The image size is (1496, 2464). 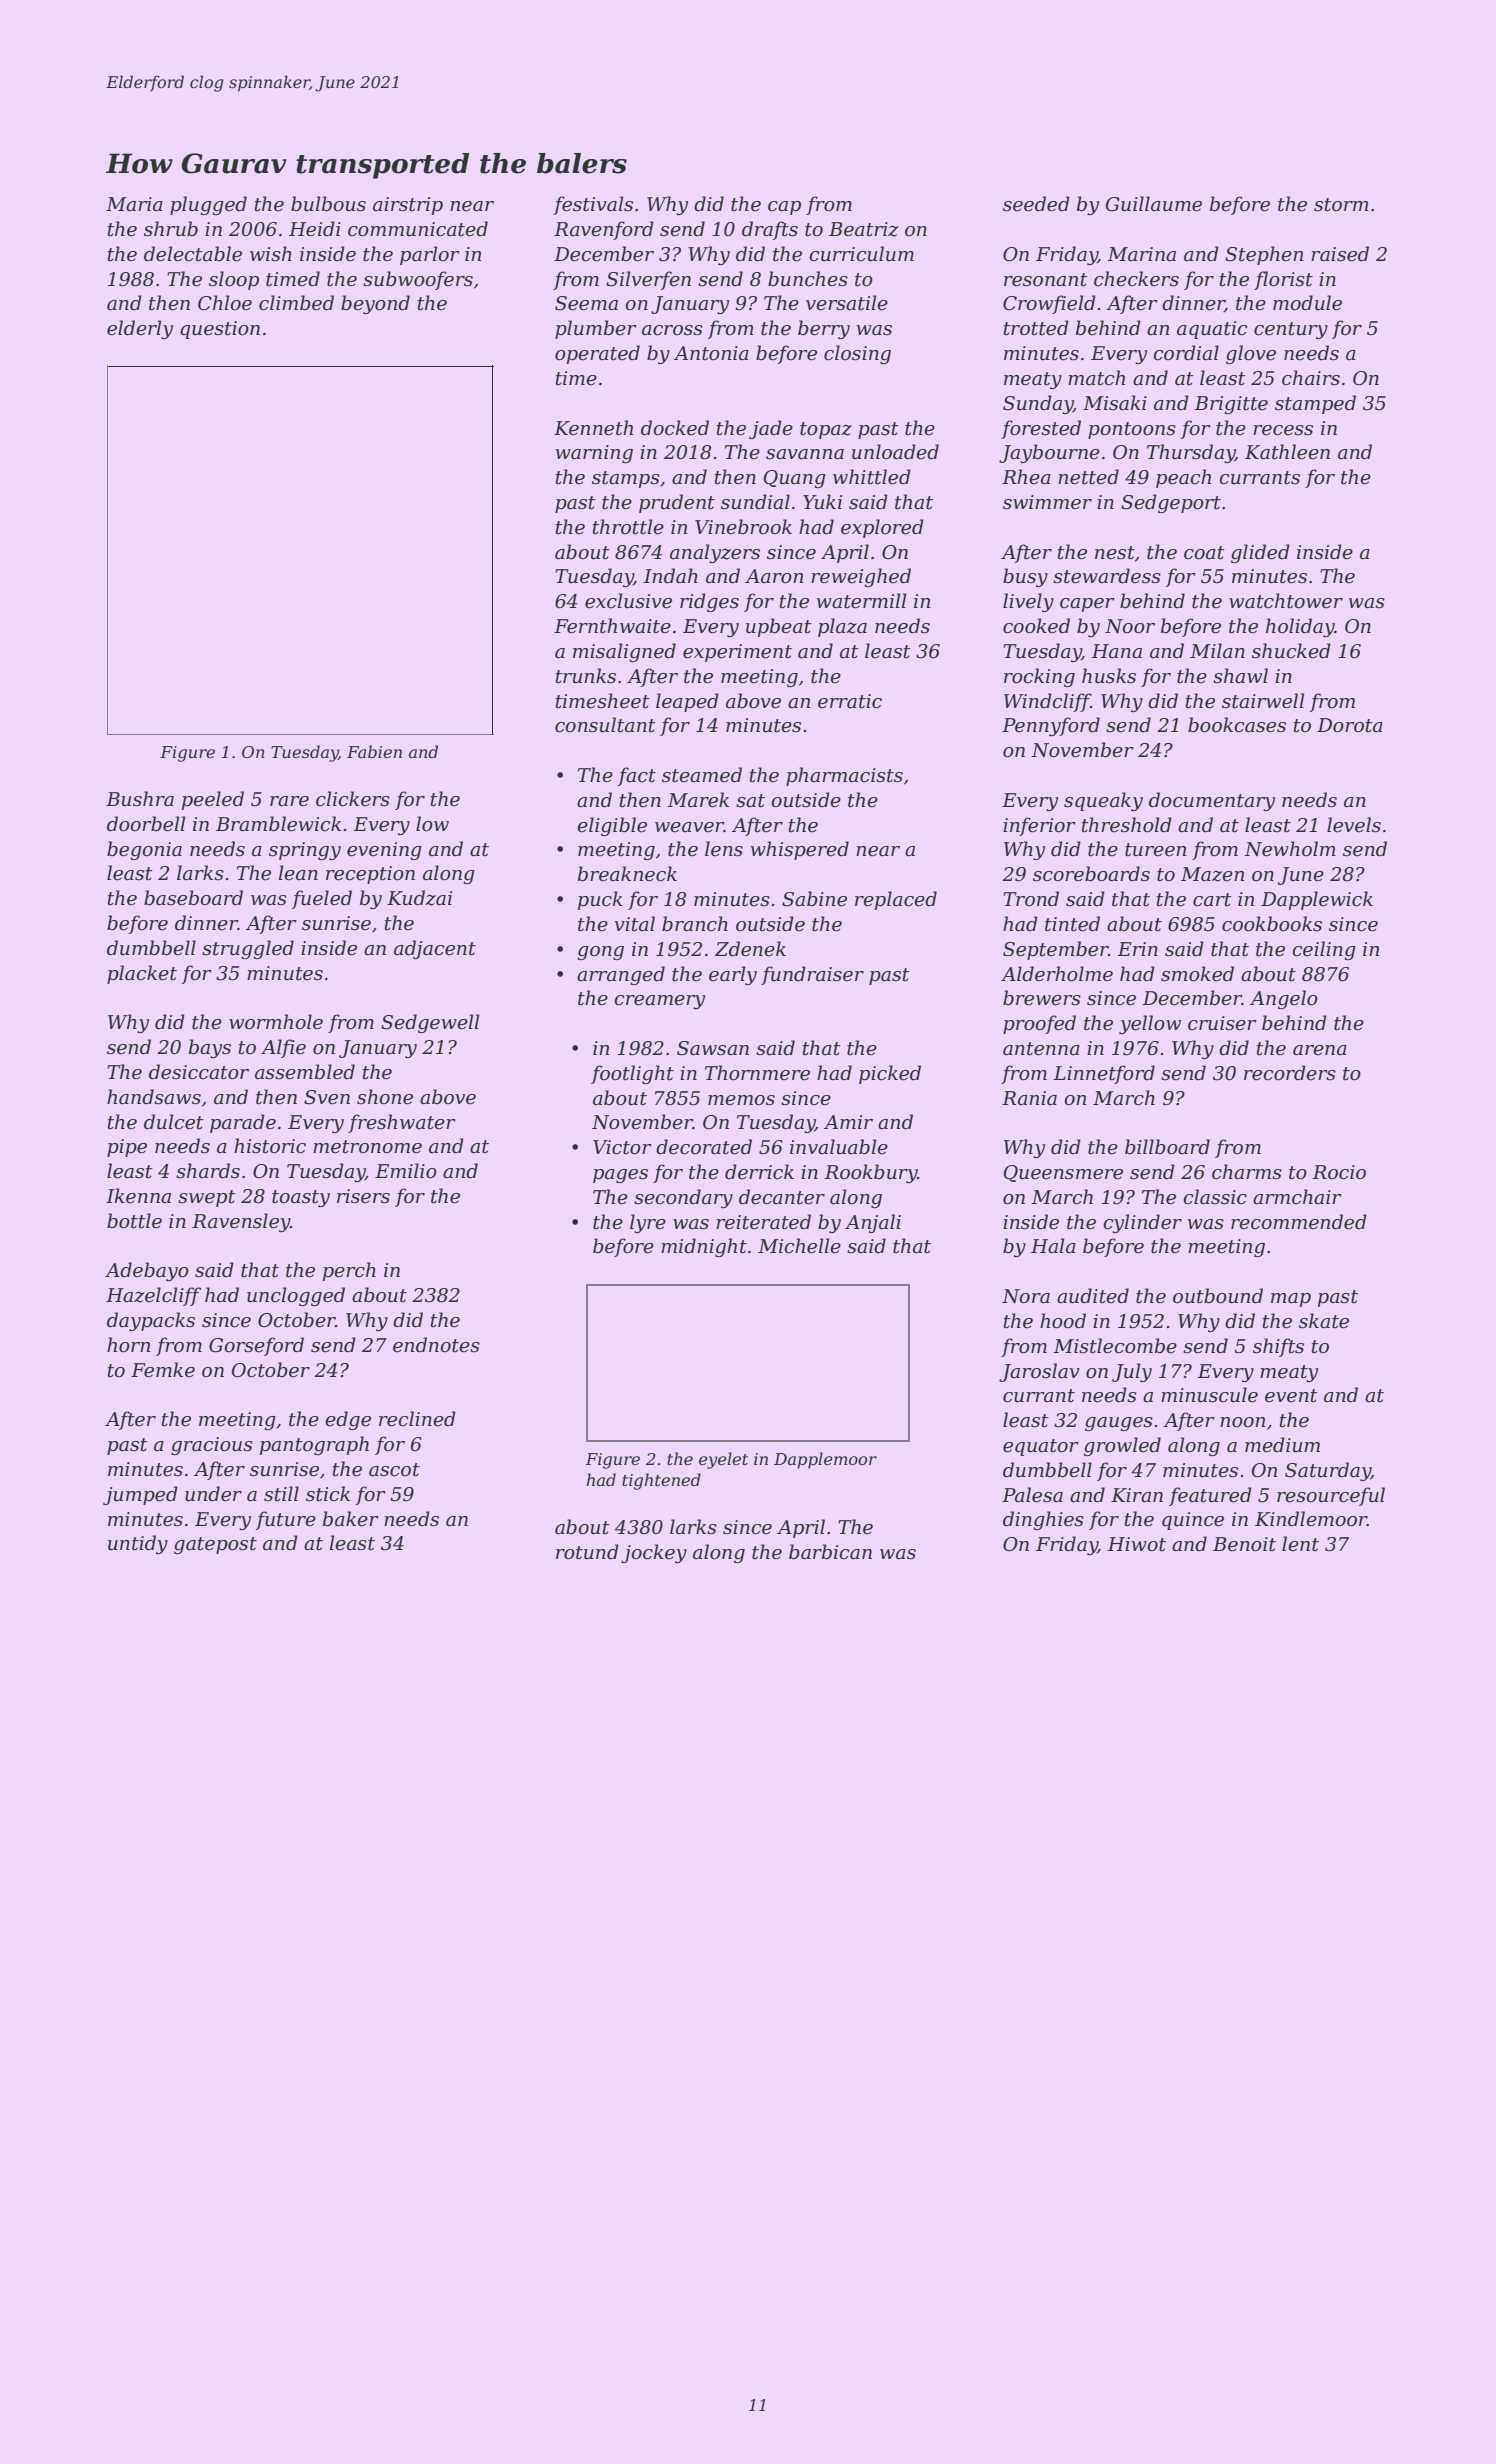 What do you see at coordinates (593, 205) in the image?
I see `festivals` at bounding box center [593, 205].
